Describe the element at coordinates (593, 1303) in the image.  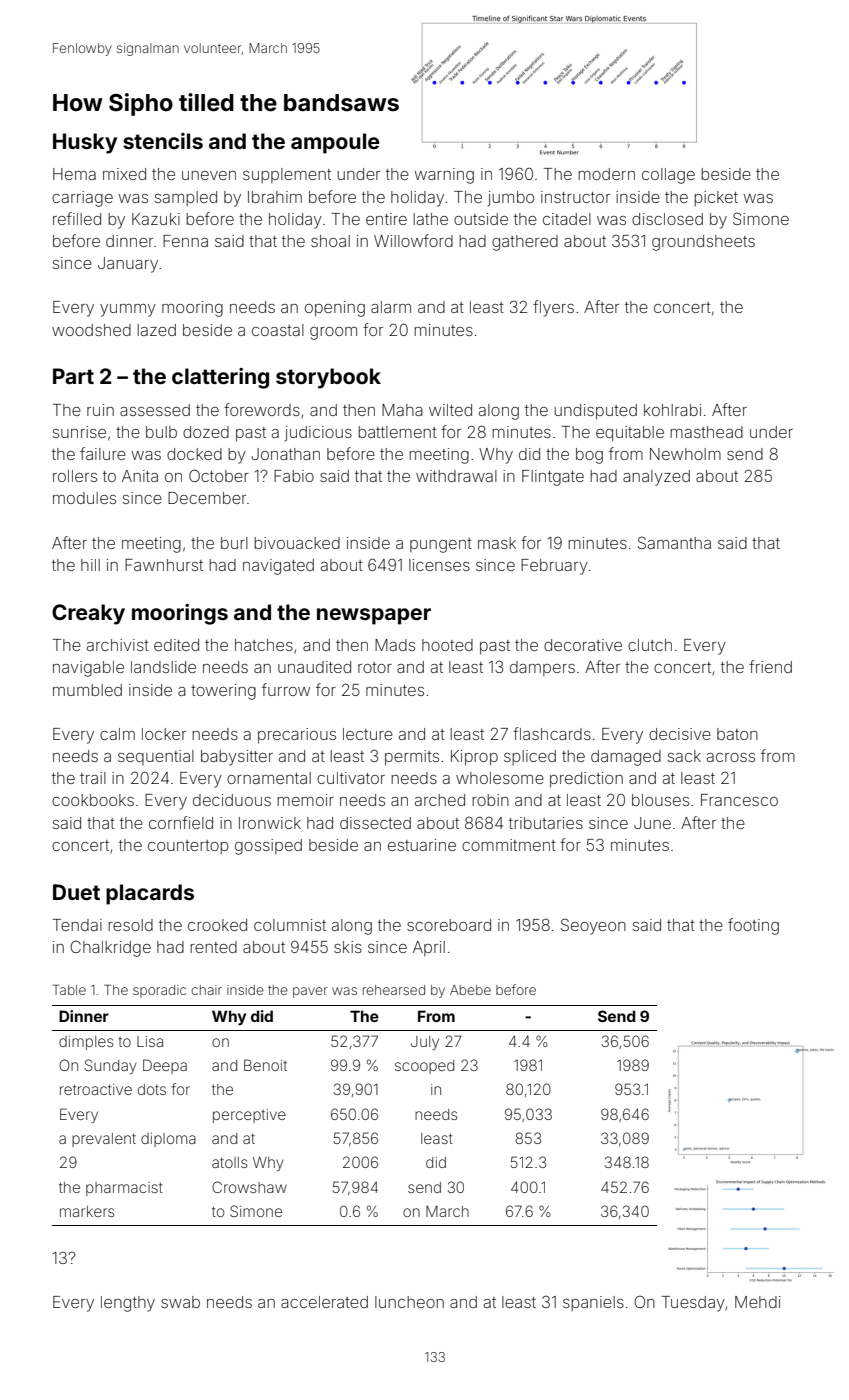
I see `spaniels` at that location.
